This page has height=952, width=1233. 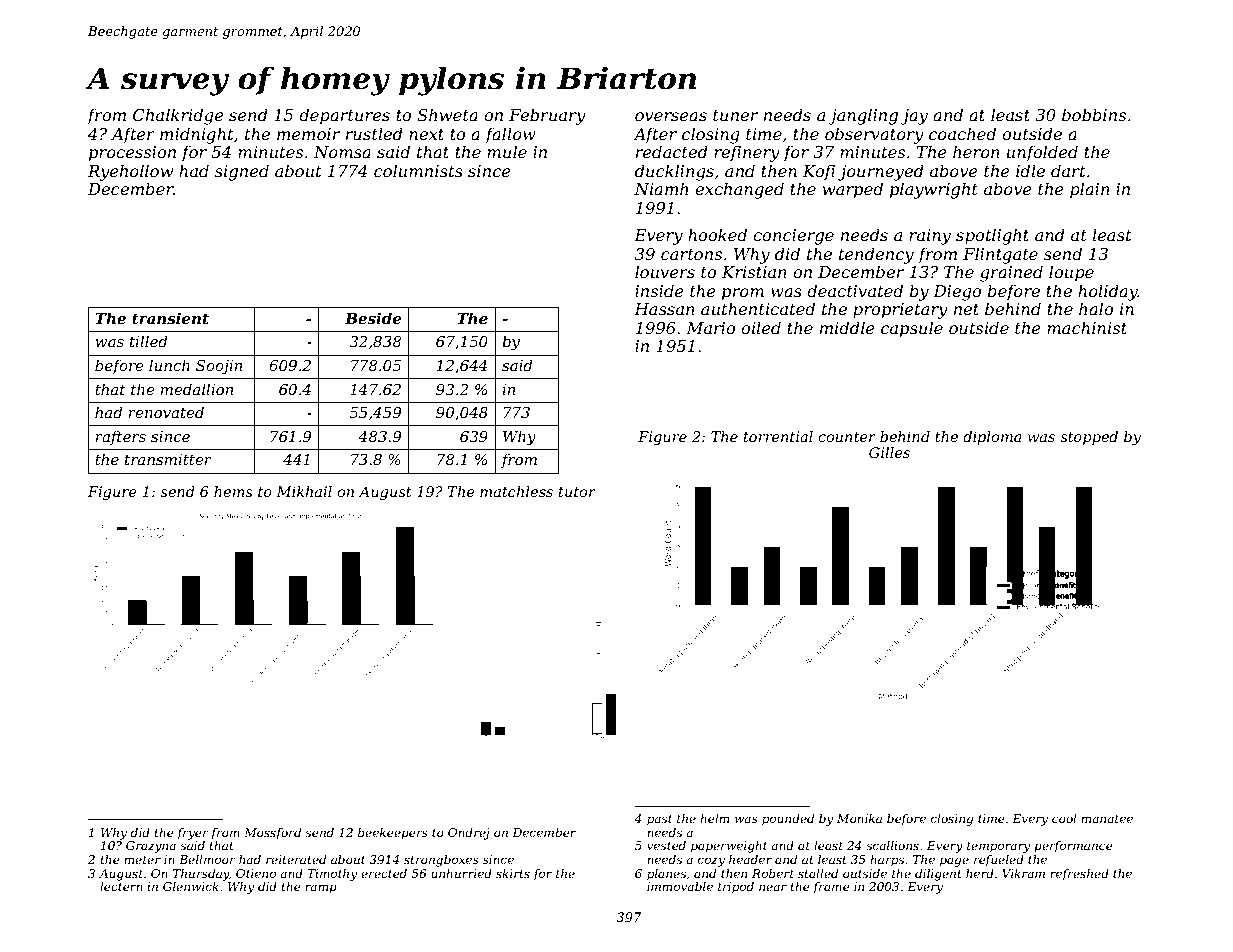 I want to click on redacted, so click(x=672, y=151).
